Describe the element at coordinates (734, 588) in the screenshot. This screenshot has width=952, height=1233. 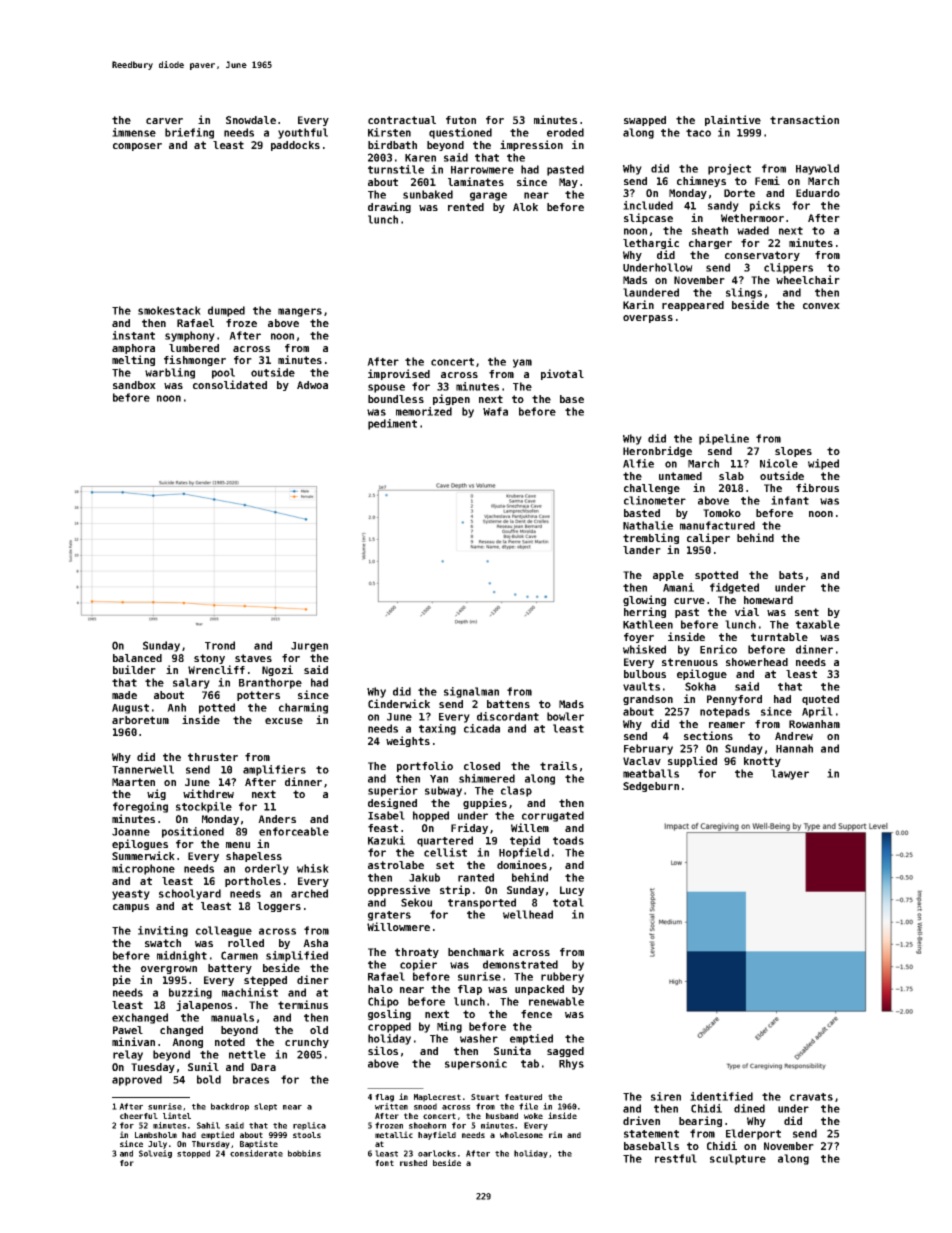
I see `fidgeted` at that location.
